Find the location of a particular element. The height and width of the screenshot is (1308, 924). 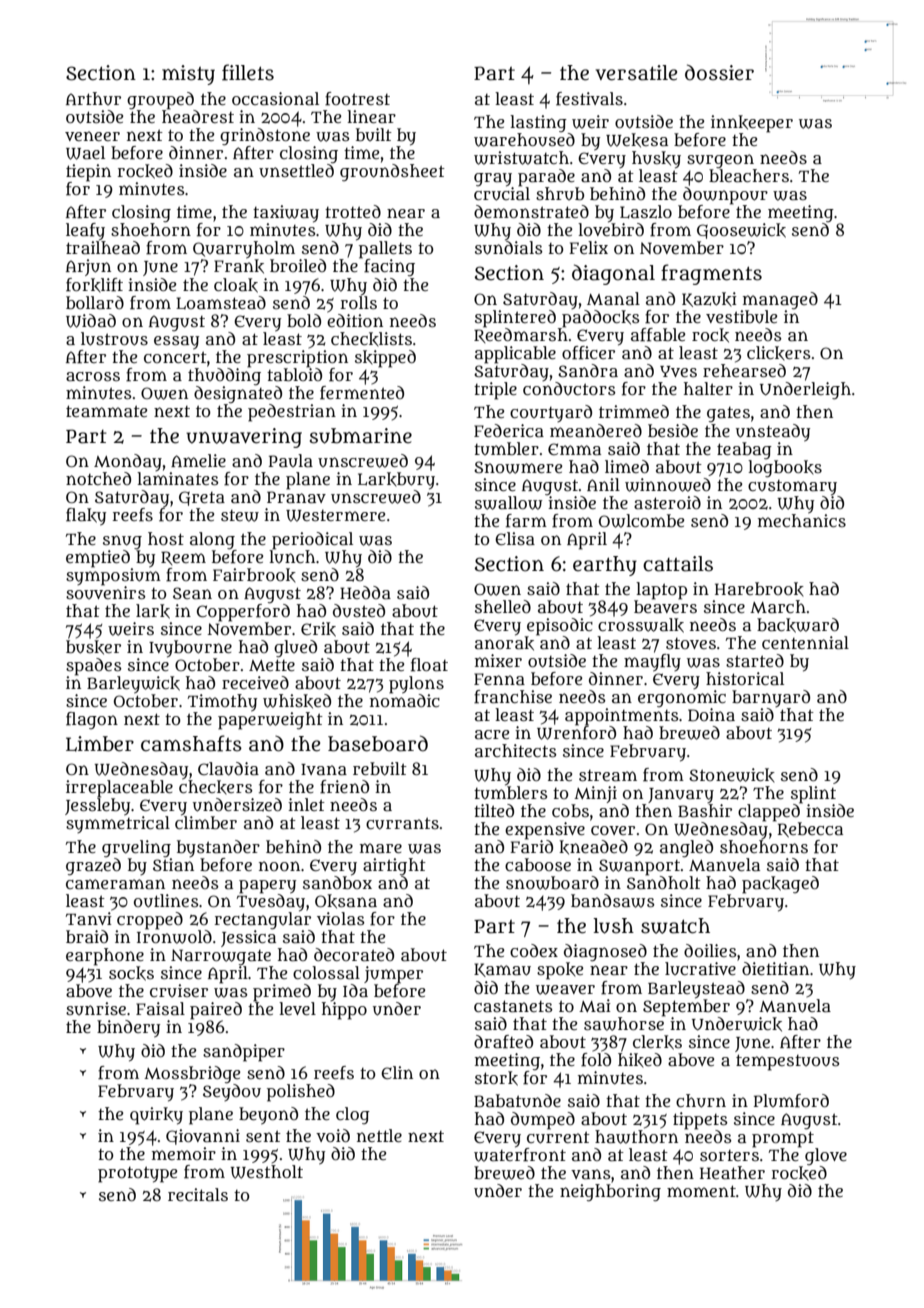

backward is located at coordinates (798, 625).
